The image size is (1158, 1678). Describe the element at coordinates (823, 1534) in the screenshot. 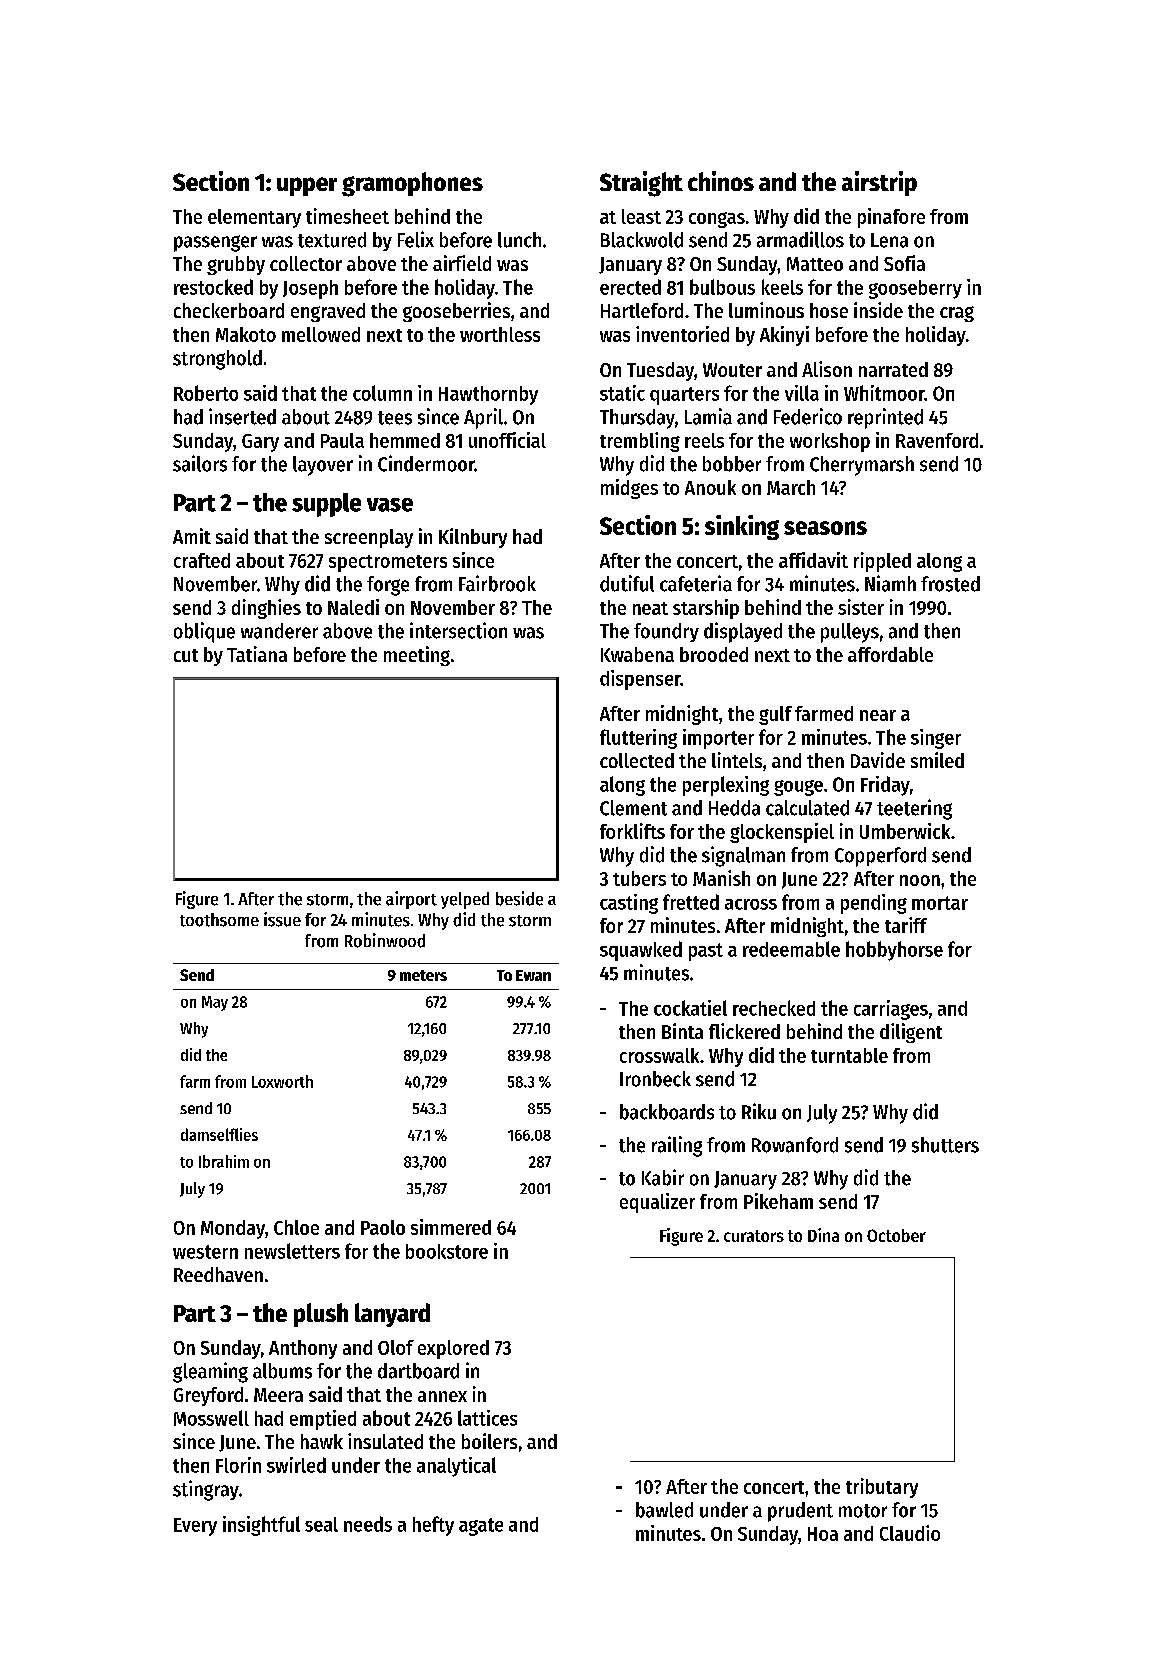

I see `Hoa` at that location.
